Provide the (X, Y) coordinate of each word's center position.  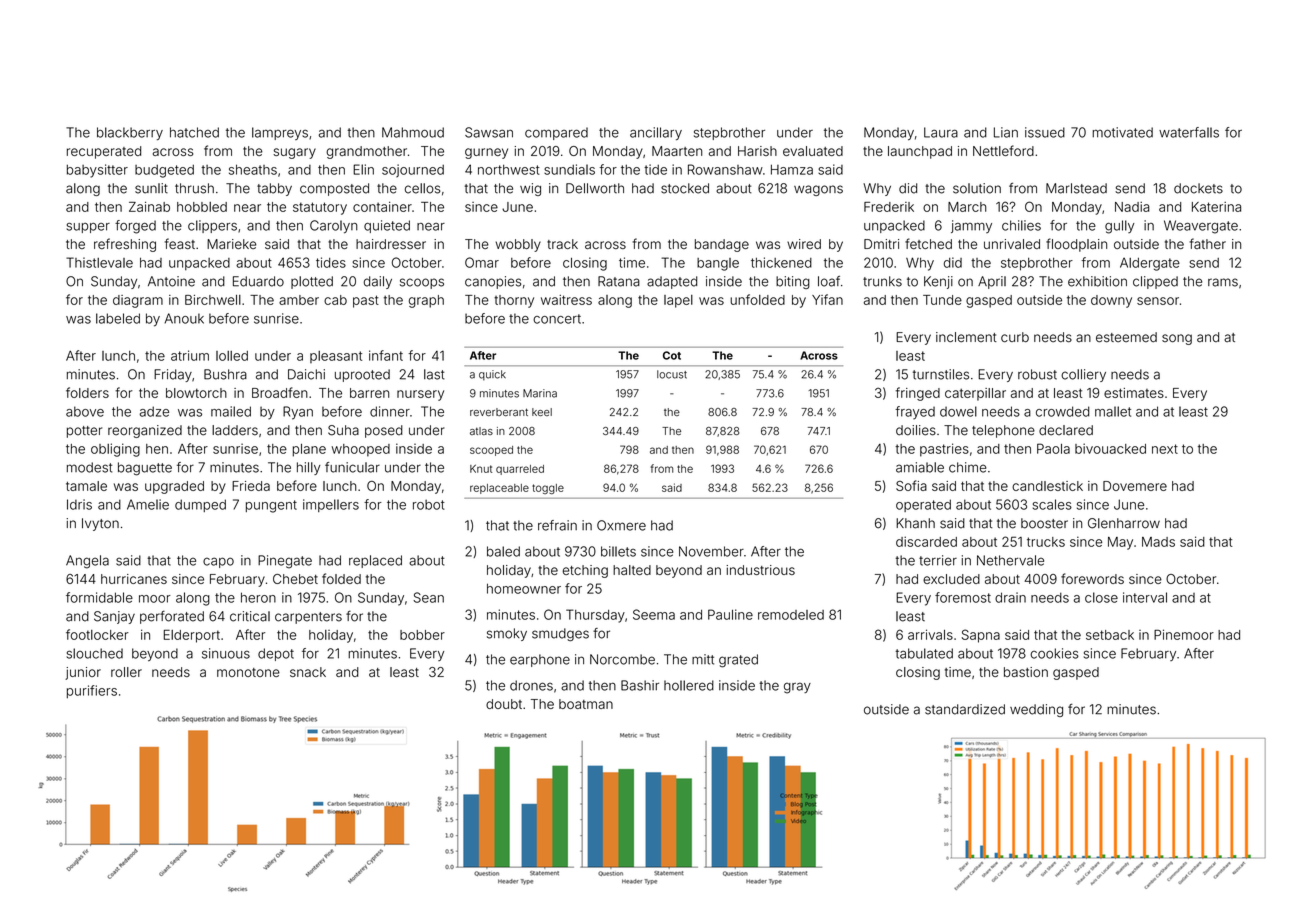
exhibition (1097, 281)
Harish (757, 151)
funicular (352, 467)
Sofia (911, 485)
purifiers (92, 692)
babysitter (97, 171)
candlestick (1047, 486)
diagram (138, 301)
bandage (722, 245)
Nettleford (1003, 150)
